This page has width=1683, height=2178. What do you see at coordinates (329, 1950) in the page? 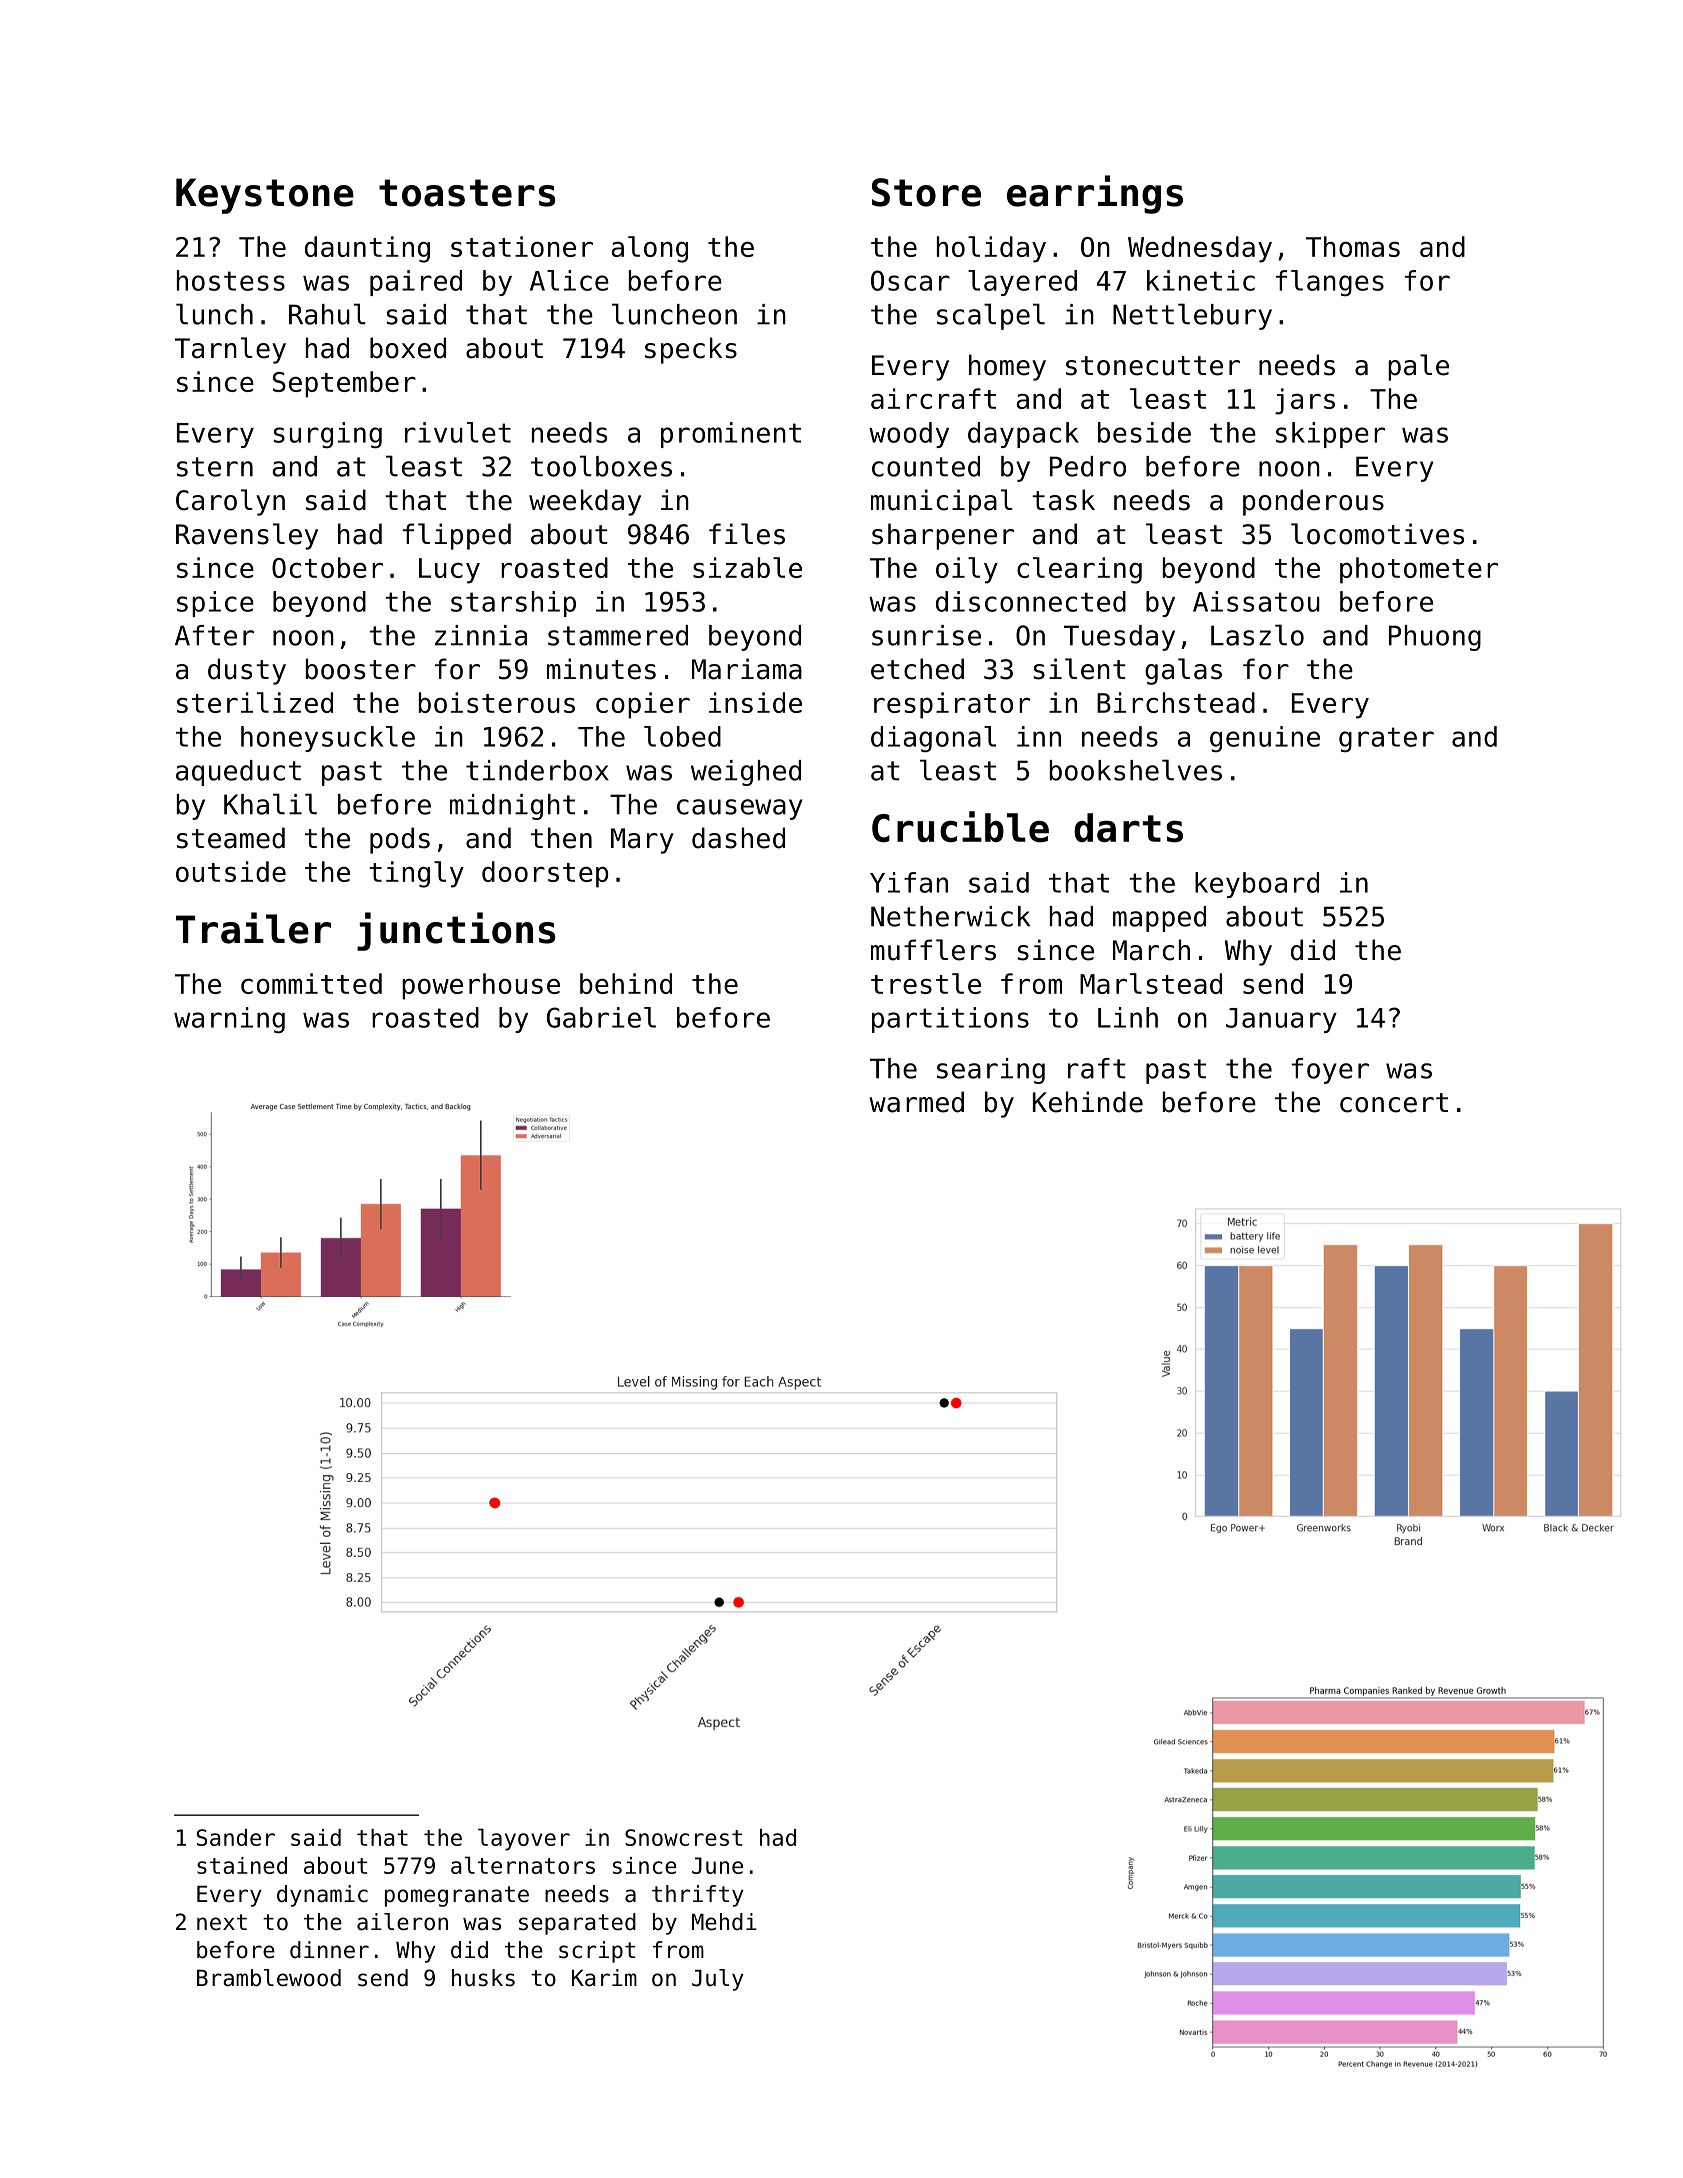
I see `dinner` at bounding box center [329, 1950].
